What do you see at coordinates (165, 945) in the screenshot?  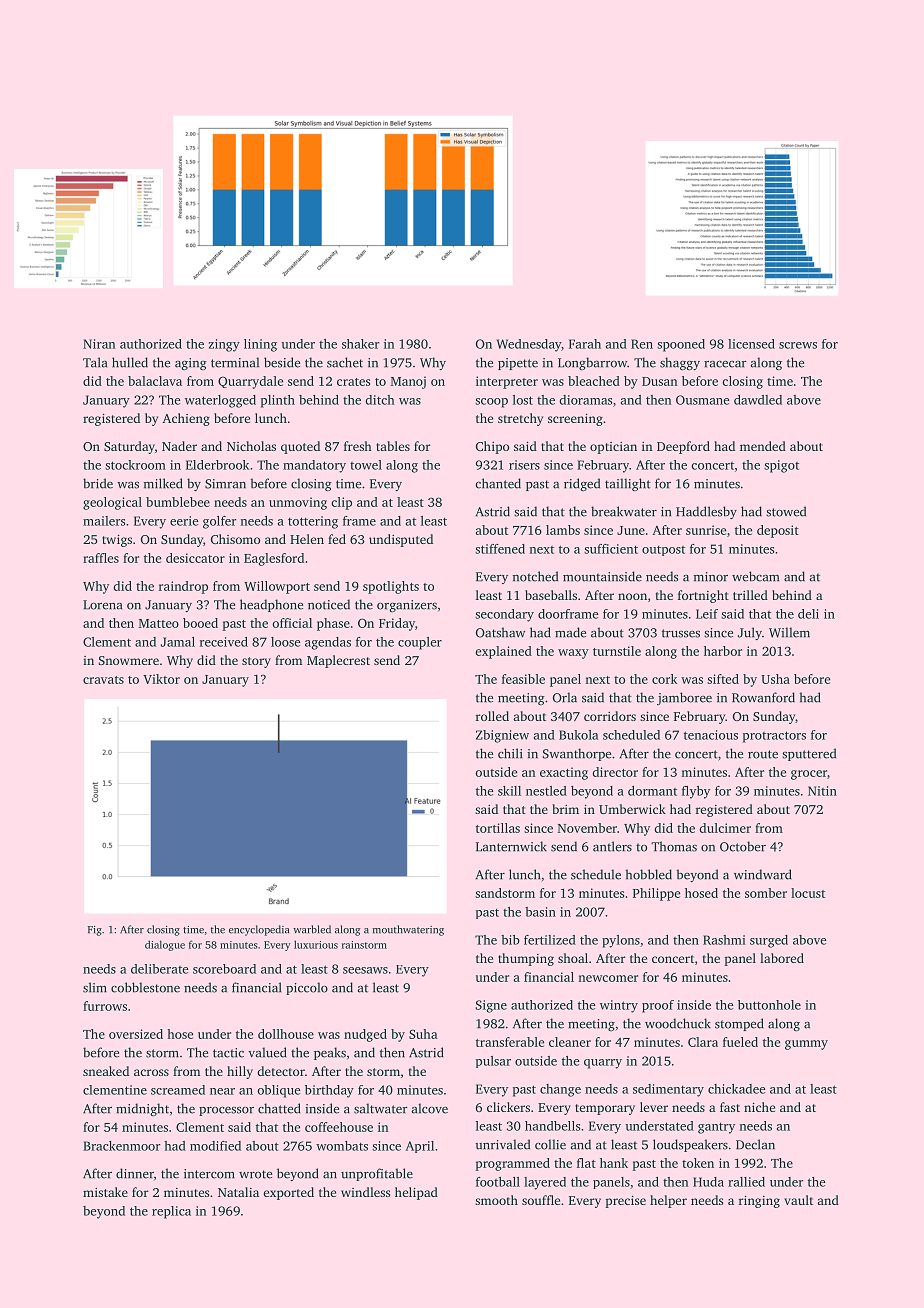 I see `dialogue` at bounding box center [165, 945].
